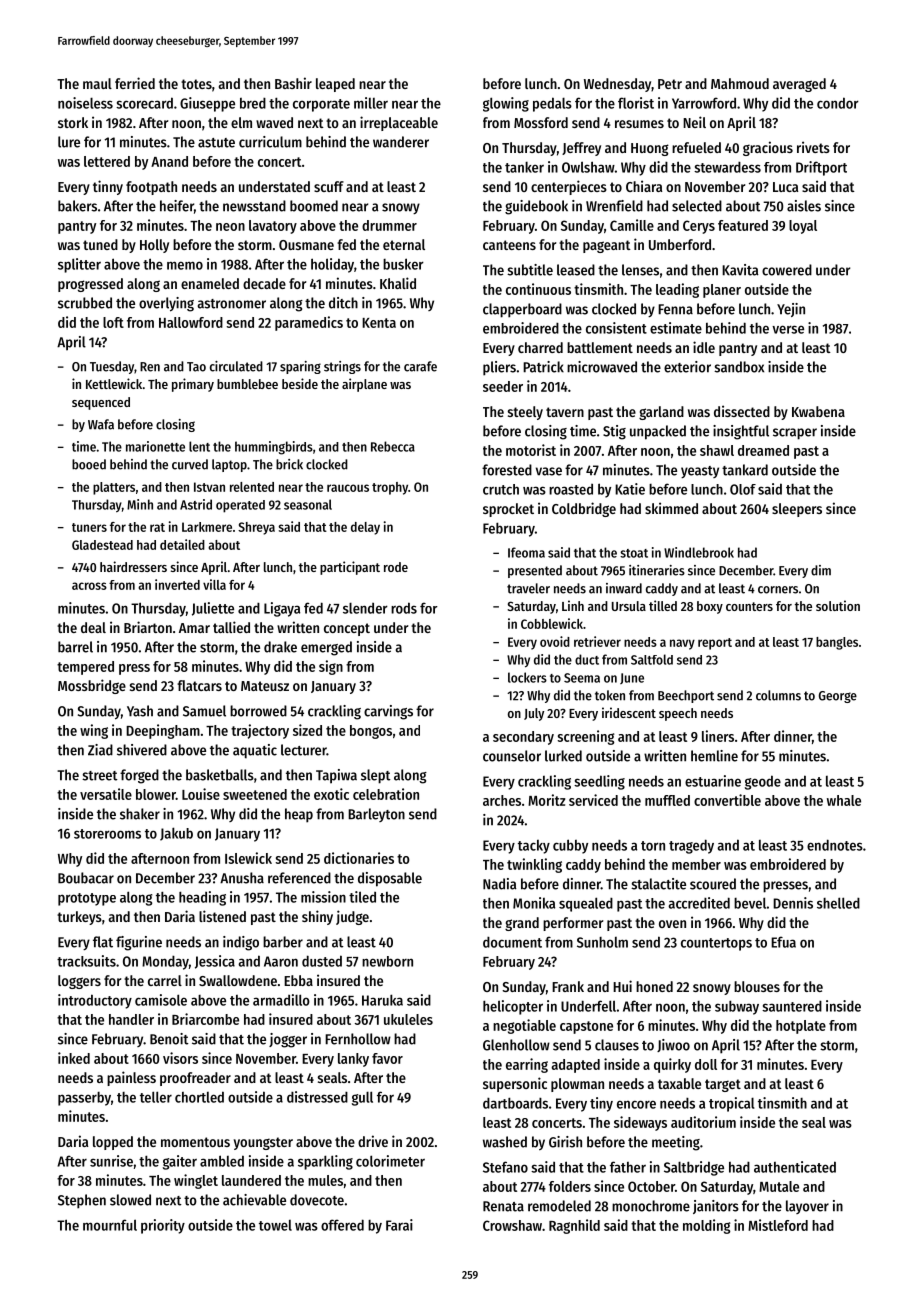 The height and width of the screenshot is (1308, 924). I want to click on Nadia, so click(500, 884).
